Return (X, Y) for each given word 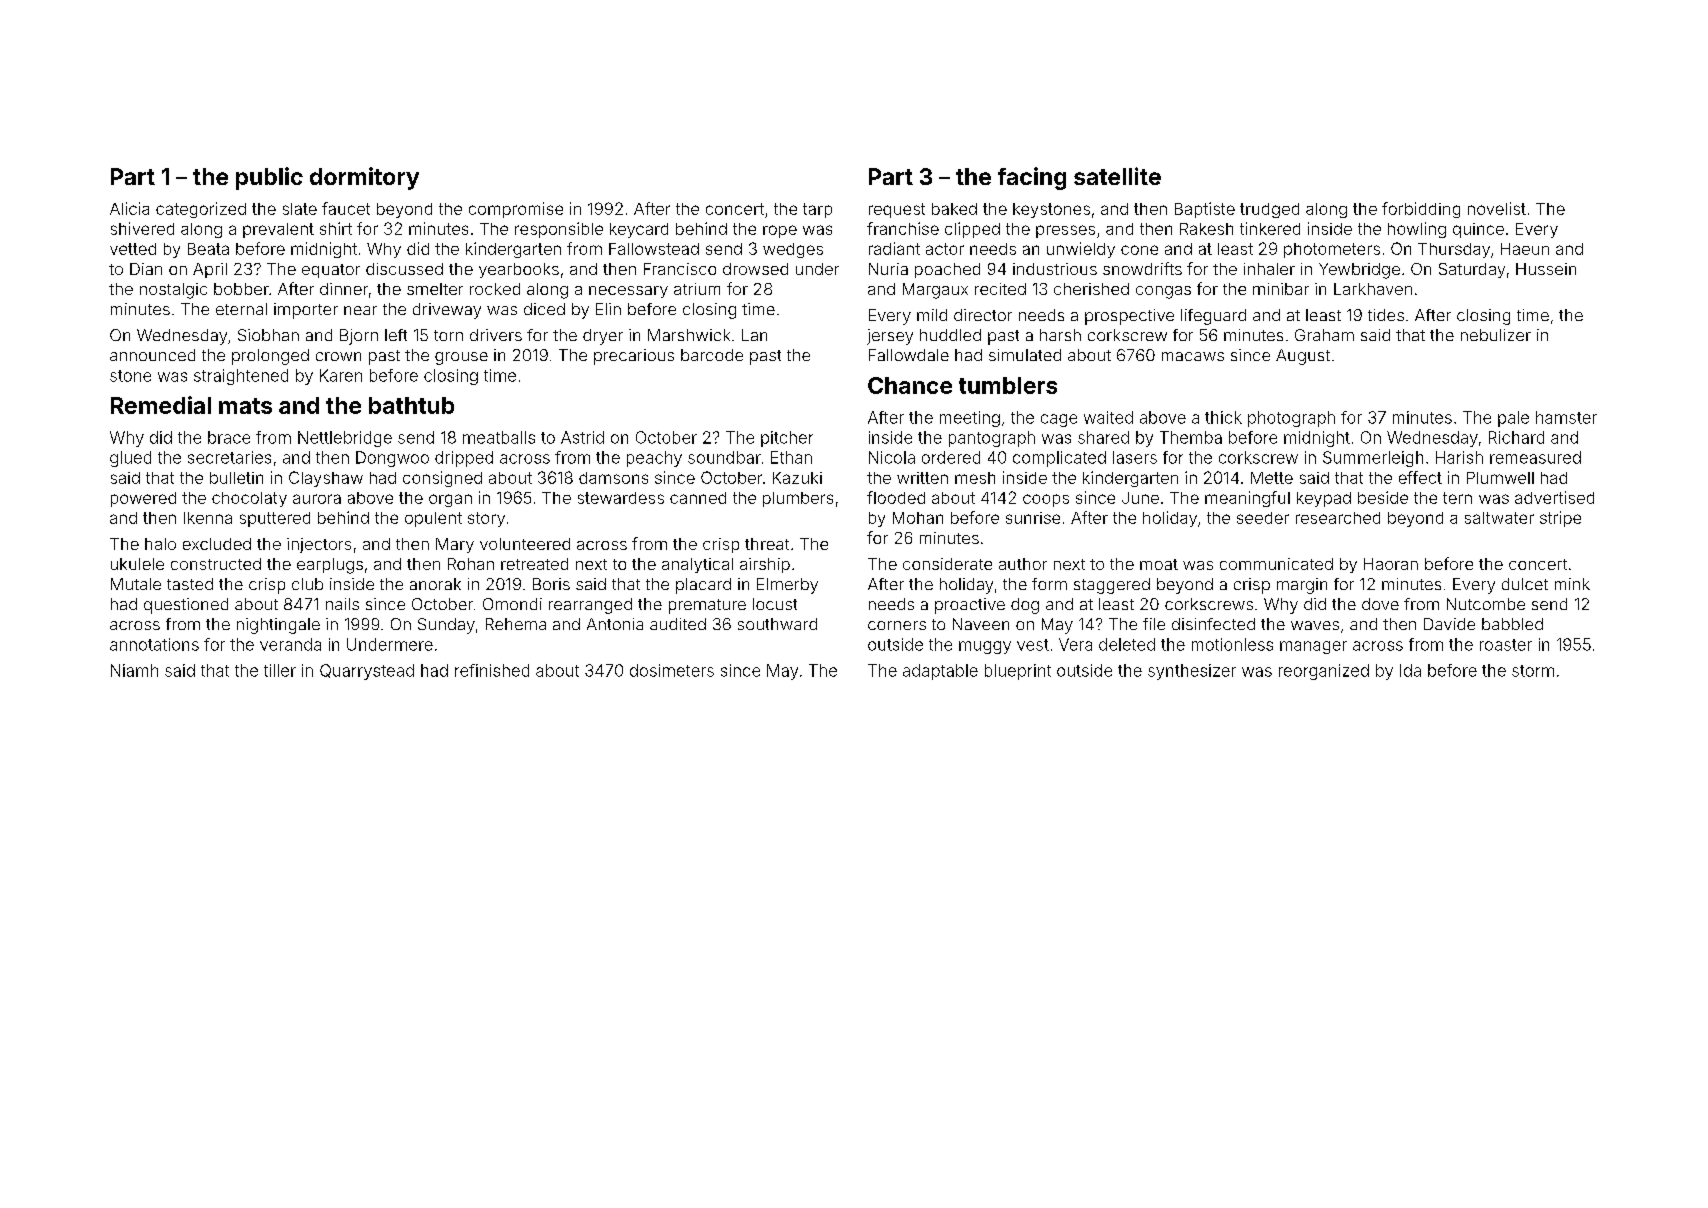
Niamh (134, 670)
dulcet (1525, 584)
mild (932, 315)
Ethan (791, 457)
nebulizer (1496, 335)
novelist (1497, 208)
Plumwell (1500, 478)
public (269, 178)
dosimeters (672, 670)
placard (703, 586)
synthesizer (1192, 672)
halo (160, 544)
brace (229, 437)
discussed (404, 269)
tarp (817, 210)
